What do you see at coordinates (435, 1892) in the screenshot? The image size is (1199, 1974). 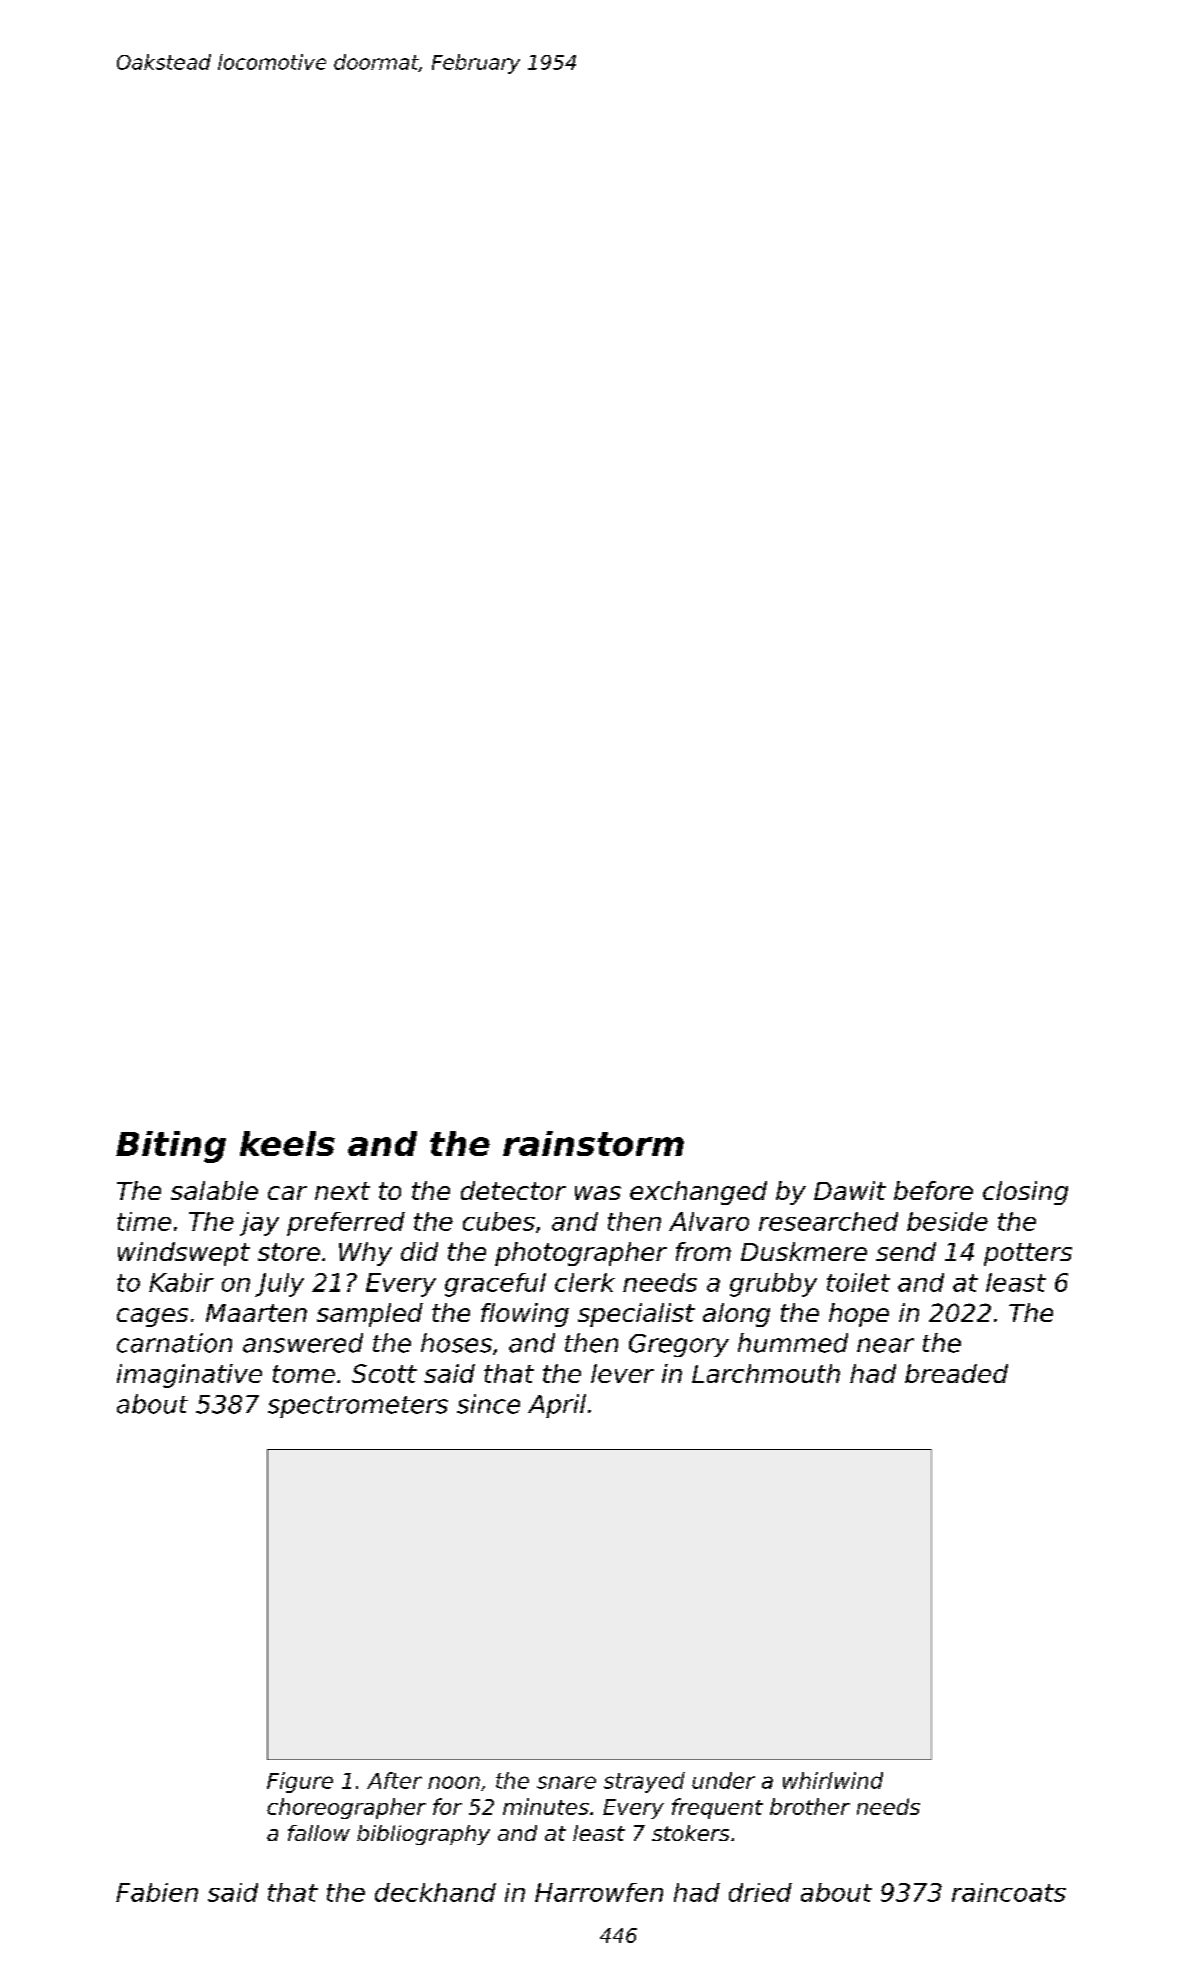 I see `deckhand` at bounding box center [435, 1892].
